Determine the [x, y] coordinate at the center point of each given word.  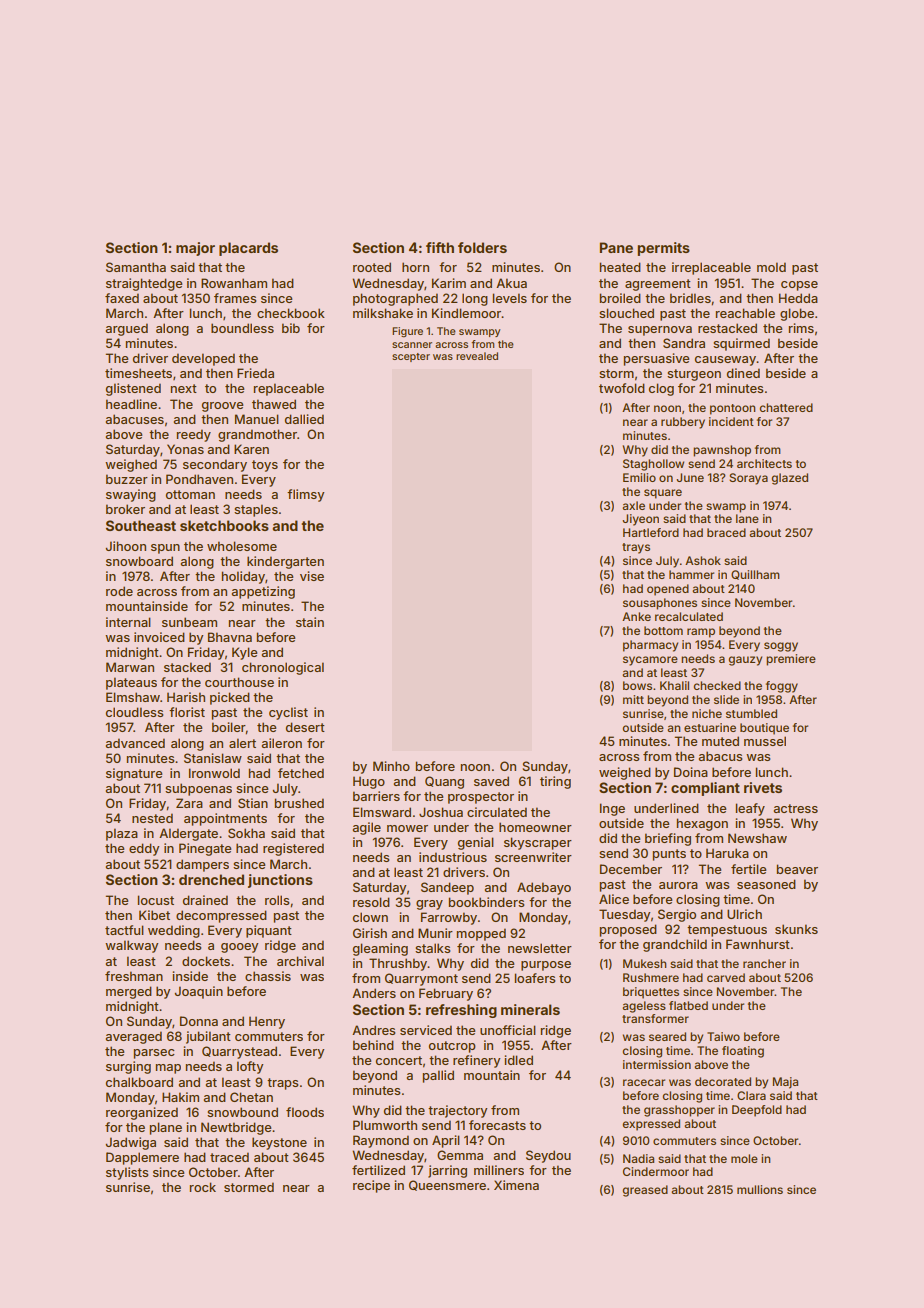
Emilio [639, 477]
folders [482, 247]
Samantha [136, 267]
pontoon [733, 409]
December [631, 869]
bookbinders [486, 902]
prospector [481, 798]
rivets [763, 787]
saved [491, 781]
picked [230, 698]
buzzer [127, 479]
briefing [668, 839]
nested [152, 818]
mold [771, 267]
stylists [127, 1173]
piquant [269, 931]
